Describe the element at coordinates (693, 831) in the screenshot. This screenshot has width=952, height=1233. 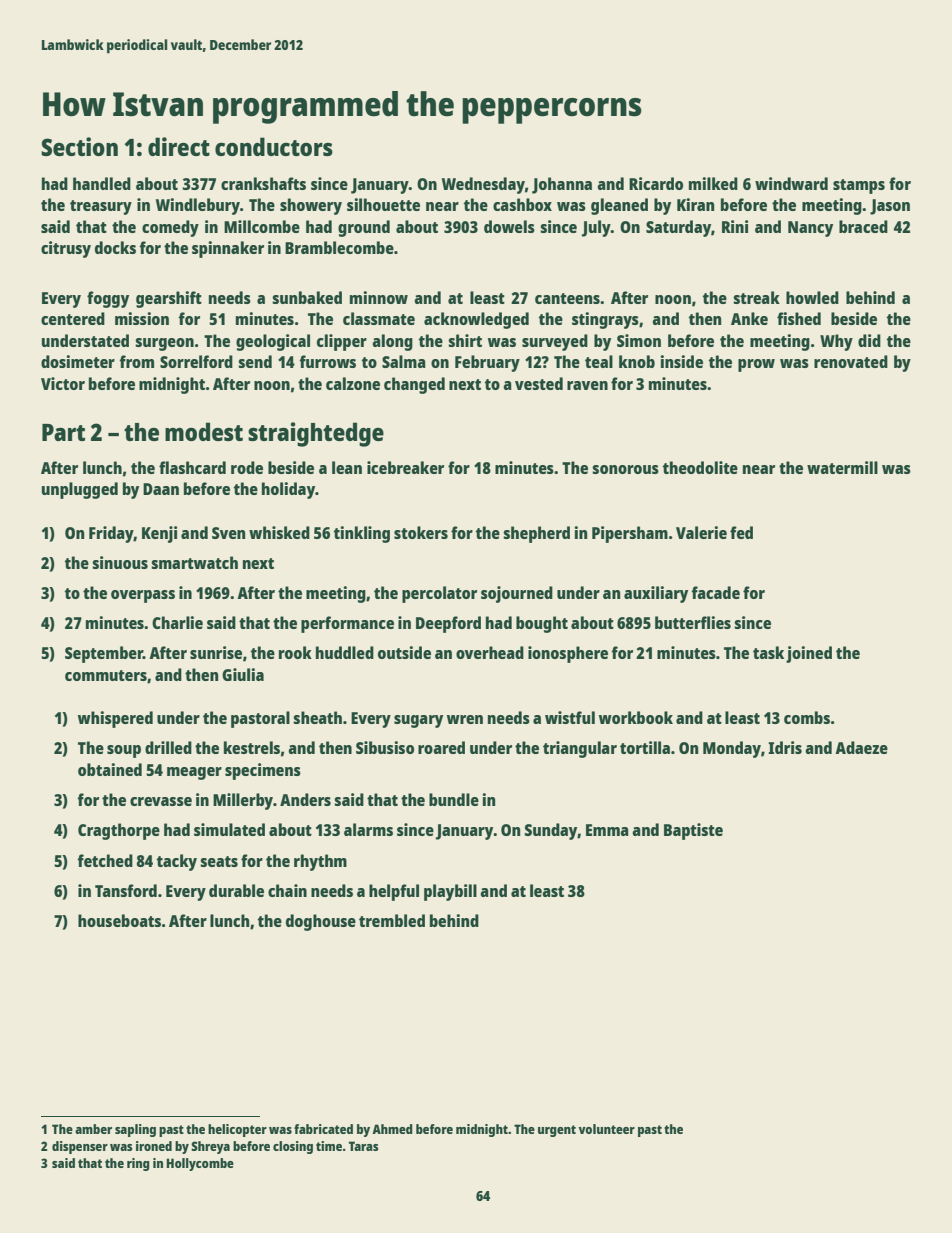
I see `Baptiste` at that location.
